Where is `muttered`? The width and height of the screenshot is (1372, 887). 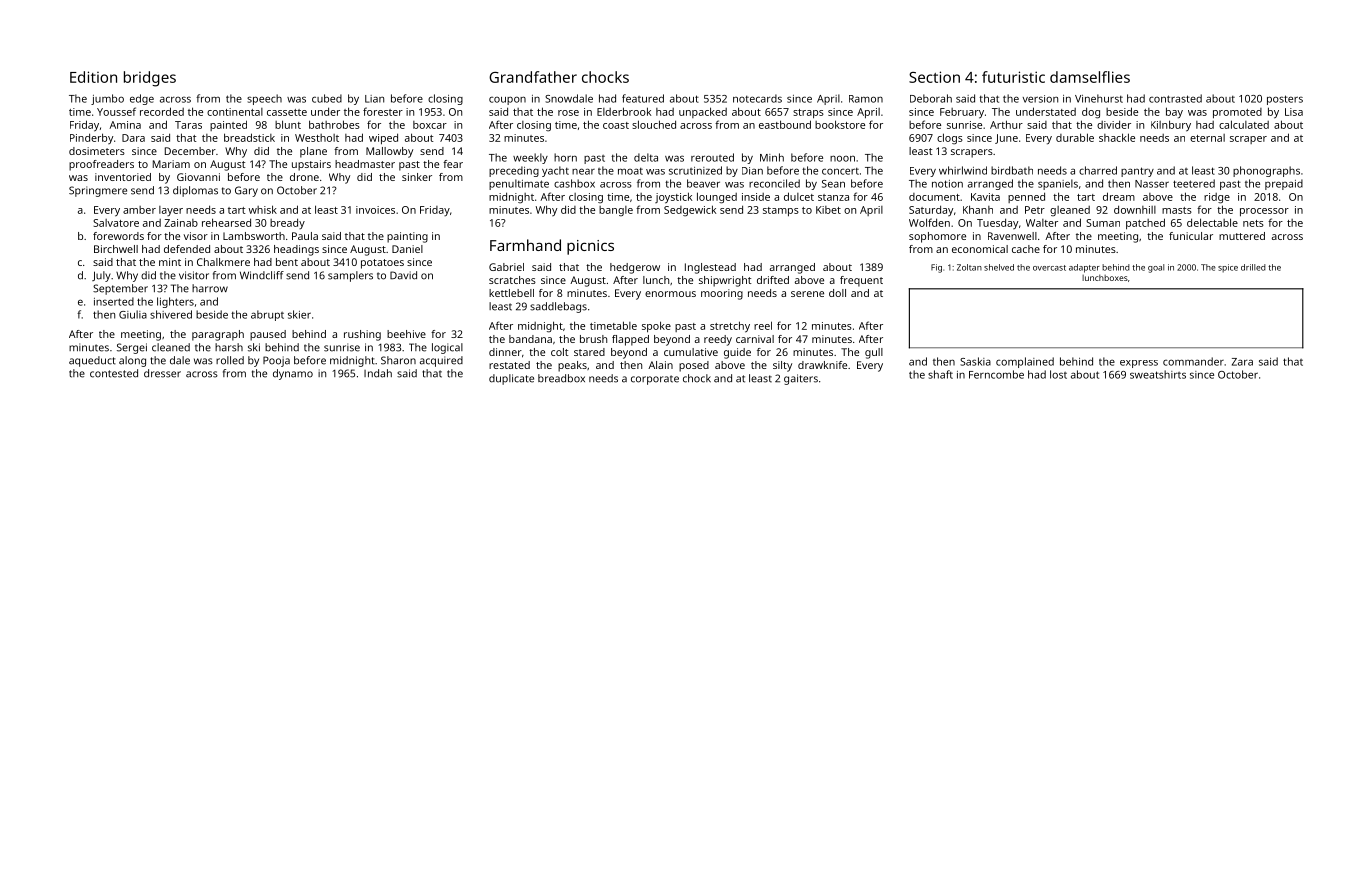 muttered is located at coordinates (1242, 236).
